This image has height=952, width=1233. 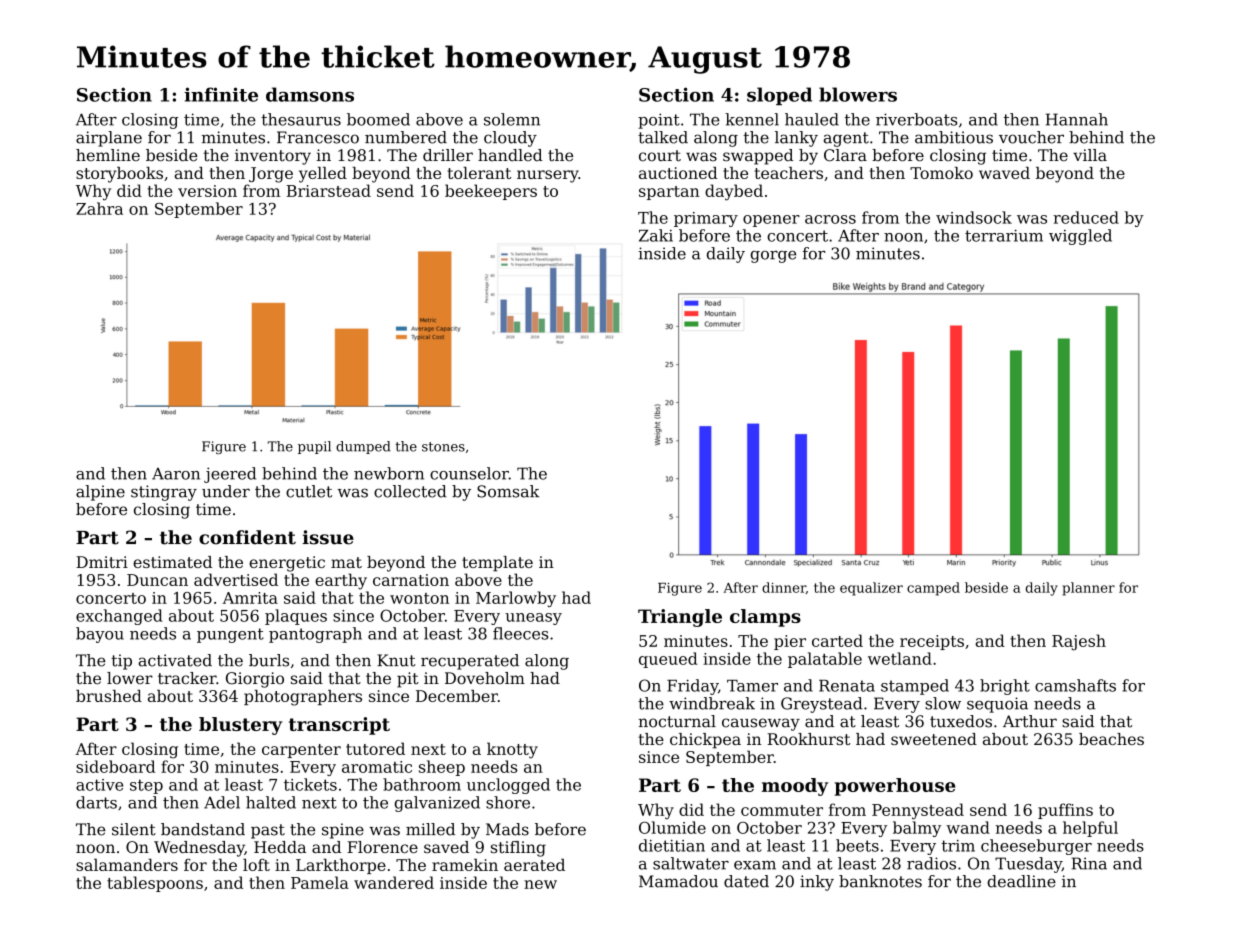 I want to click on Triangle, so click(x=680, y=618).
